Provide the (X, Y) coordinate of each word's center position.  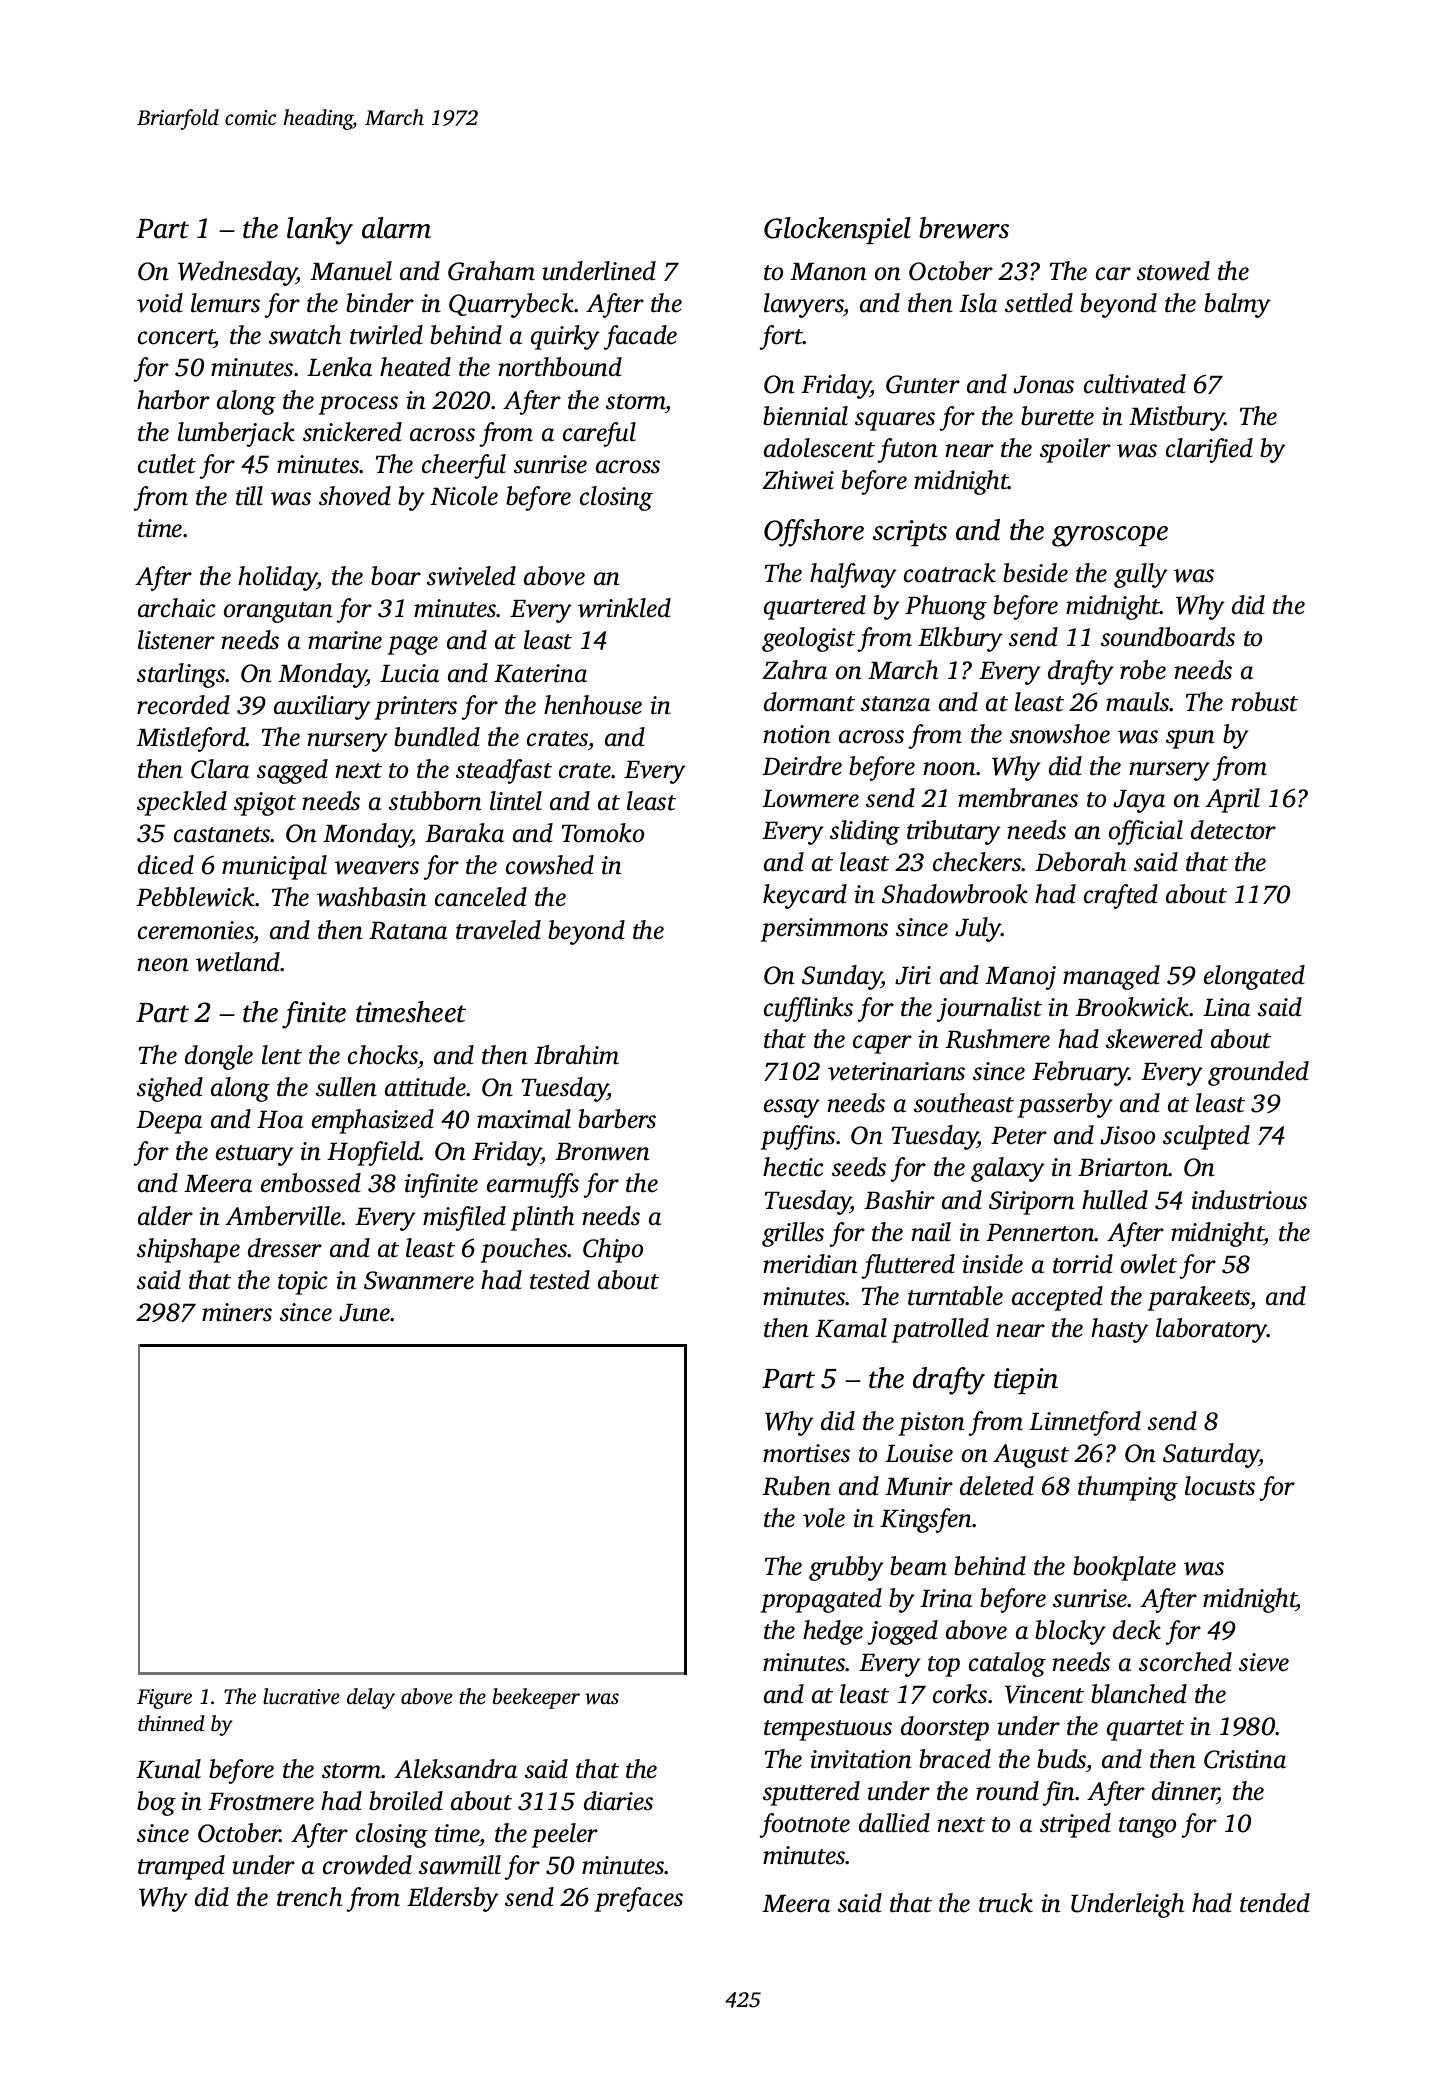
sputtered (811, 1793)
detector (1233, 830)
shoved (355, 496)
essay (792, 1108)
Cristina (1245, 1759)
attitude (425, 1087)
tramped (181, 1867)
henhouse (593, 705)
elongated (1254, 977)
